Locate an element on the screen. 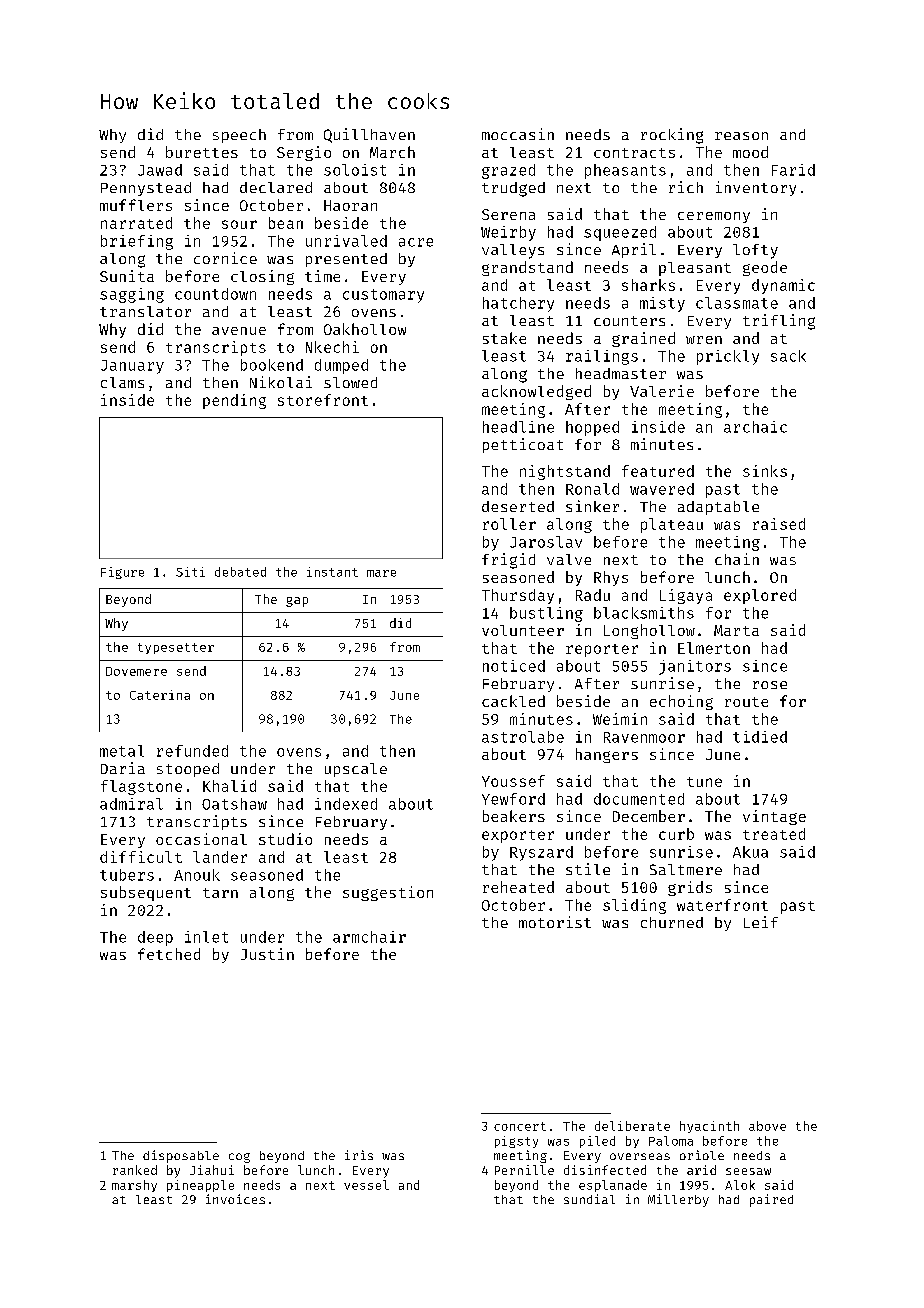 The width and height of the screenshot is (924, 1308). tidied is located at coordinates (760, 737).
